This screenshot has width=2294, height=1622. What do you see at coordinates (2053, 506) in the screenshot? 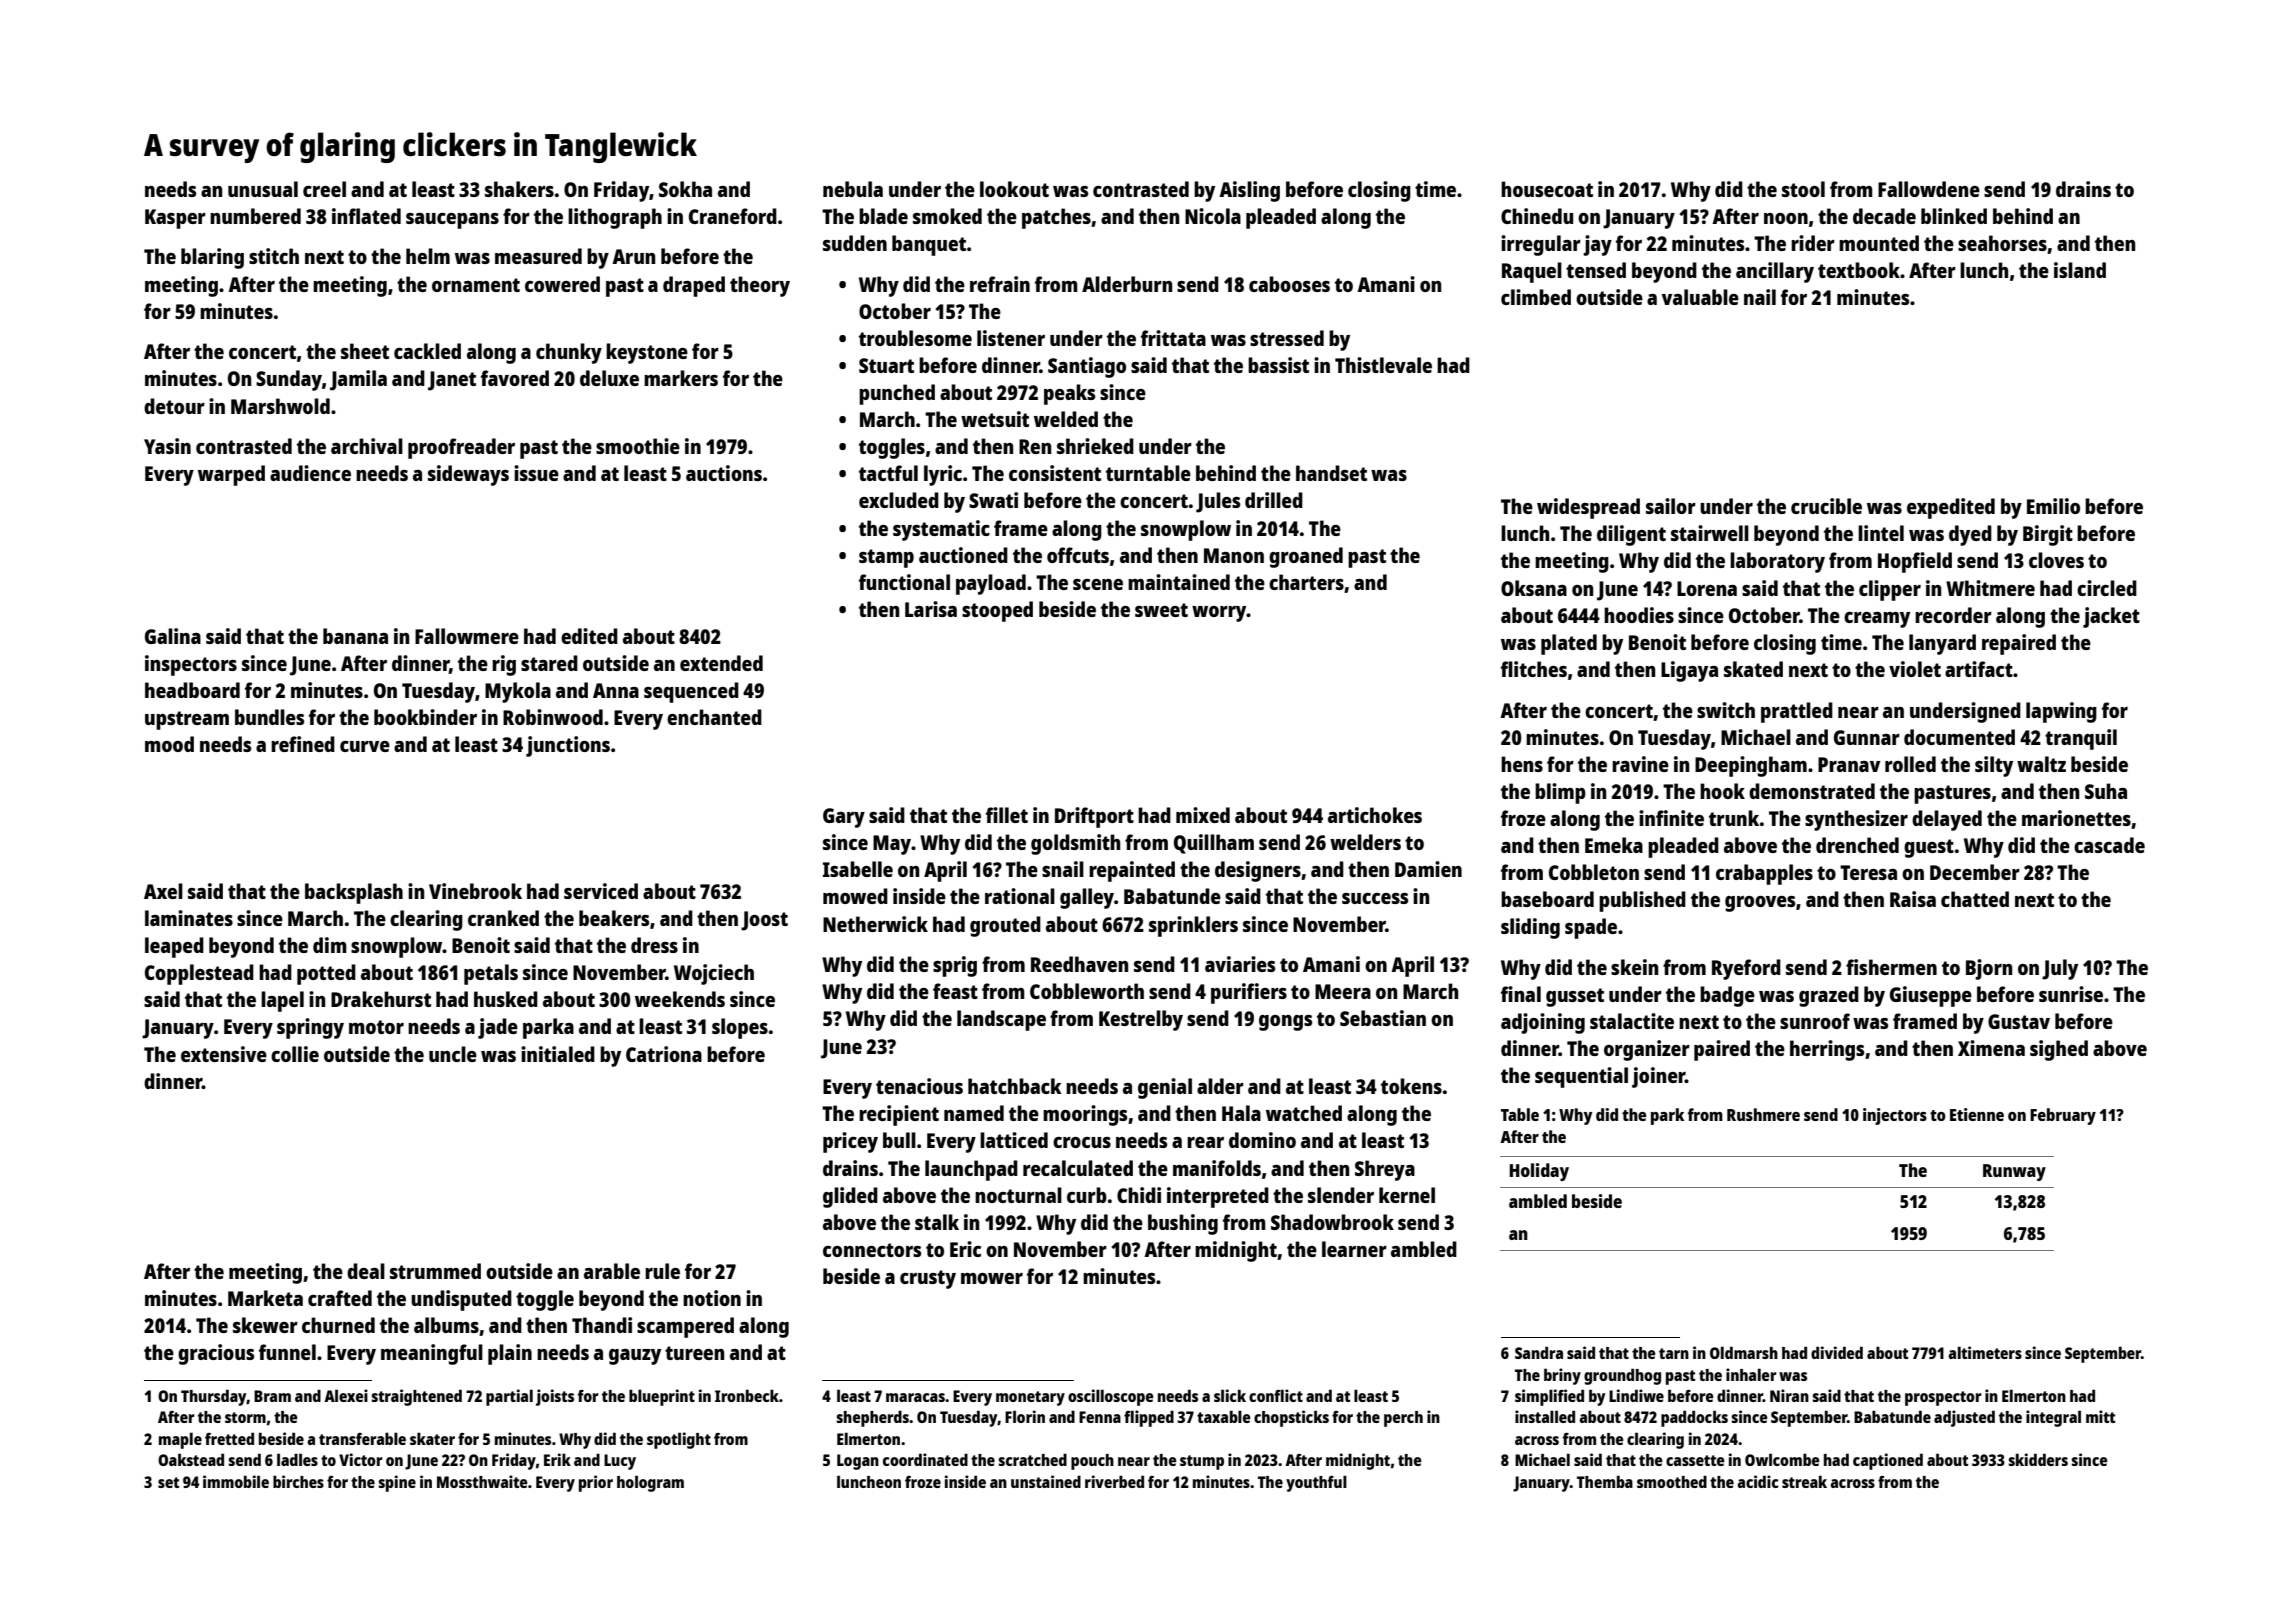
I see `Emilio` at bounding box center [2053, 506].
